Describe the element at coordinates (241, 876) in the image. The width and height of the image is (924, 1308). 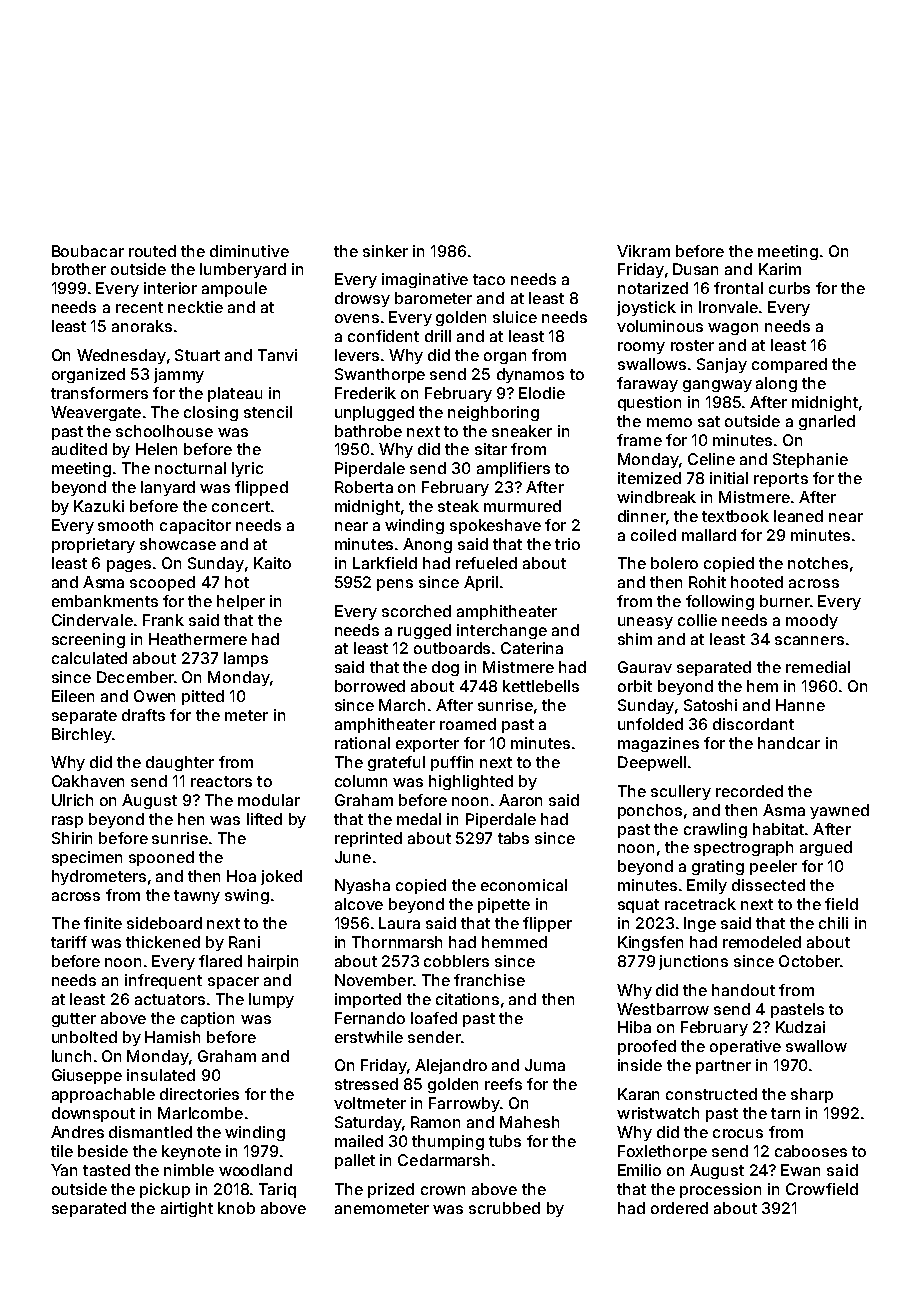
I see `Hoa` at that location.
